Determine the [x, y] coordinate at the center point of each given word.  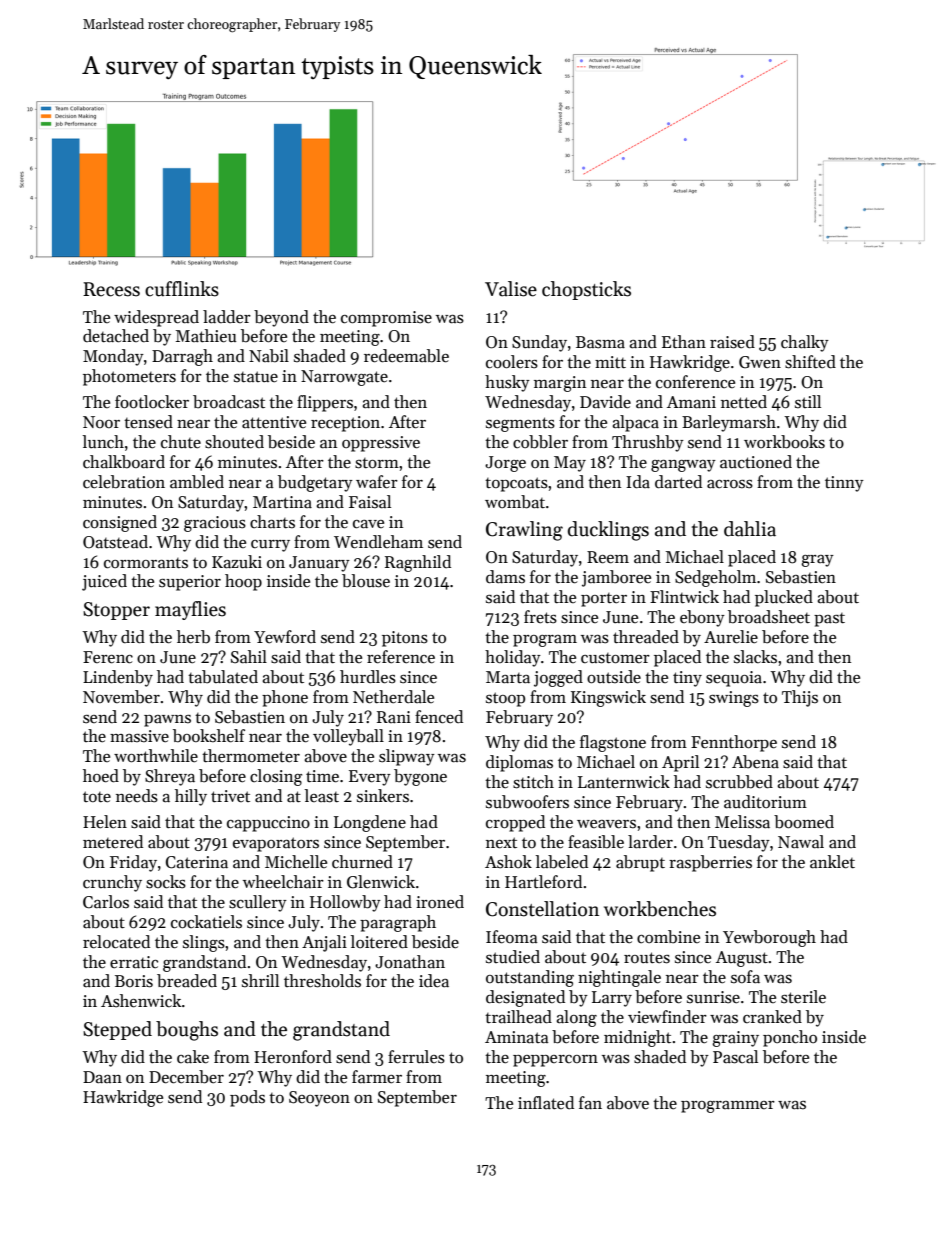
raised [732, 342]
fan [590, 1103]
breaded [187, 981]
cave [368, 524]
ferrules [416, 1057]
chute [181, 442]
